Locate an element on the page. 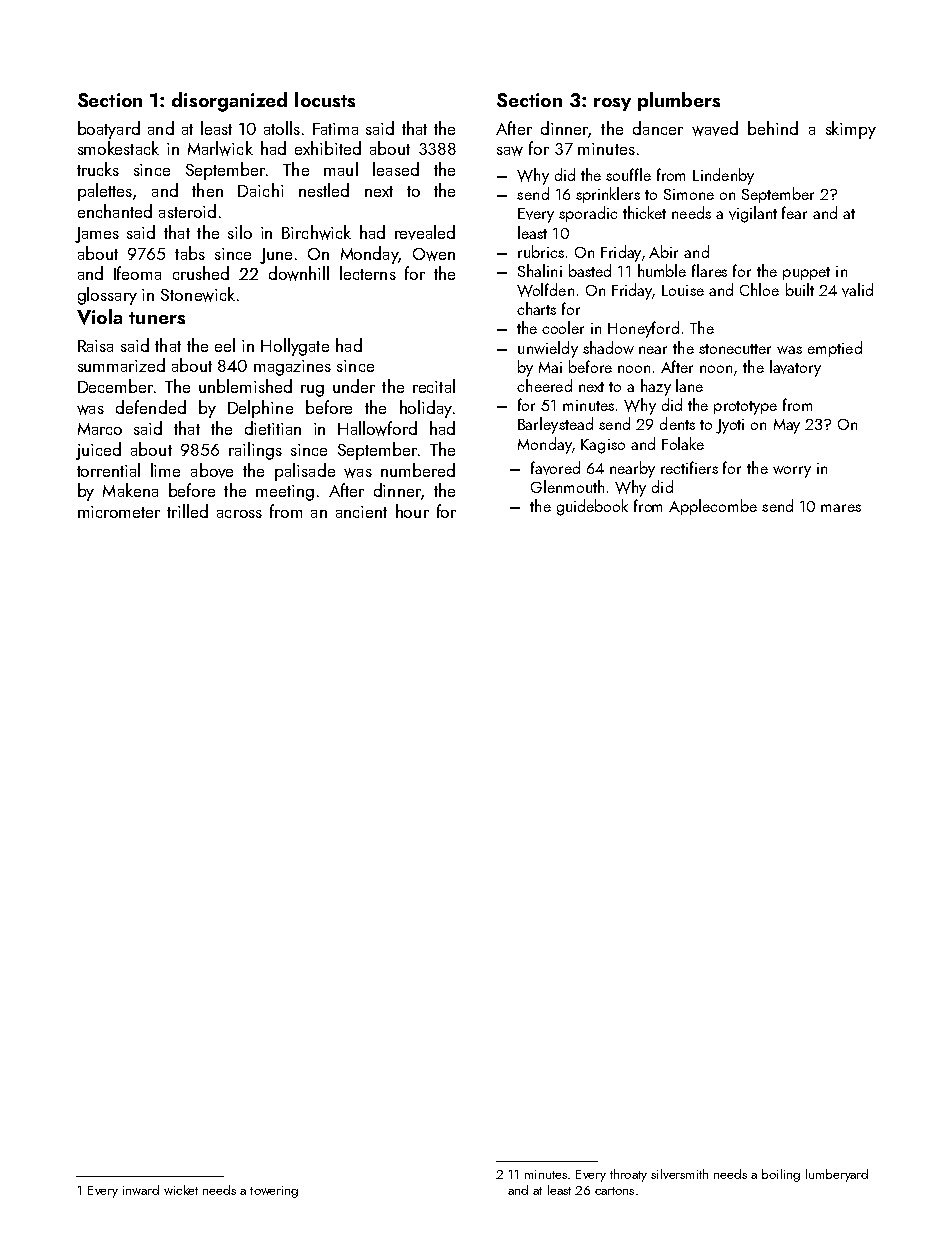 This page has height=1233, width=952. towering is located at coordinates (274, 1192).
